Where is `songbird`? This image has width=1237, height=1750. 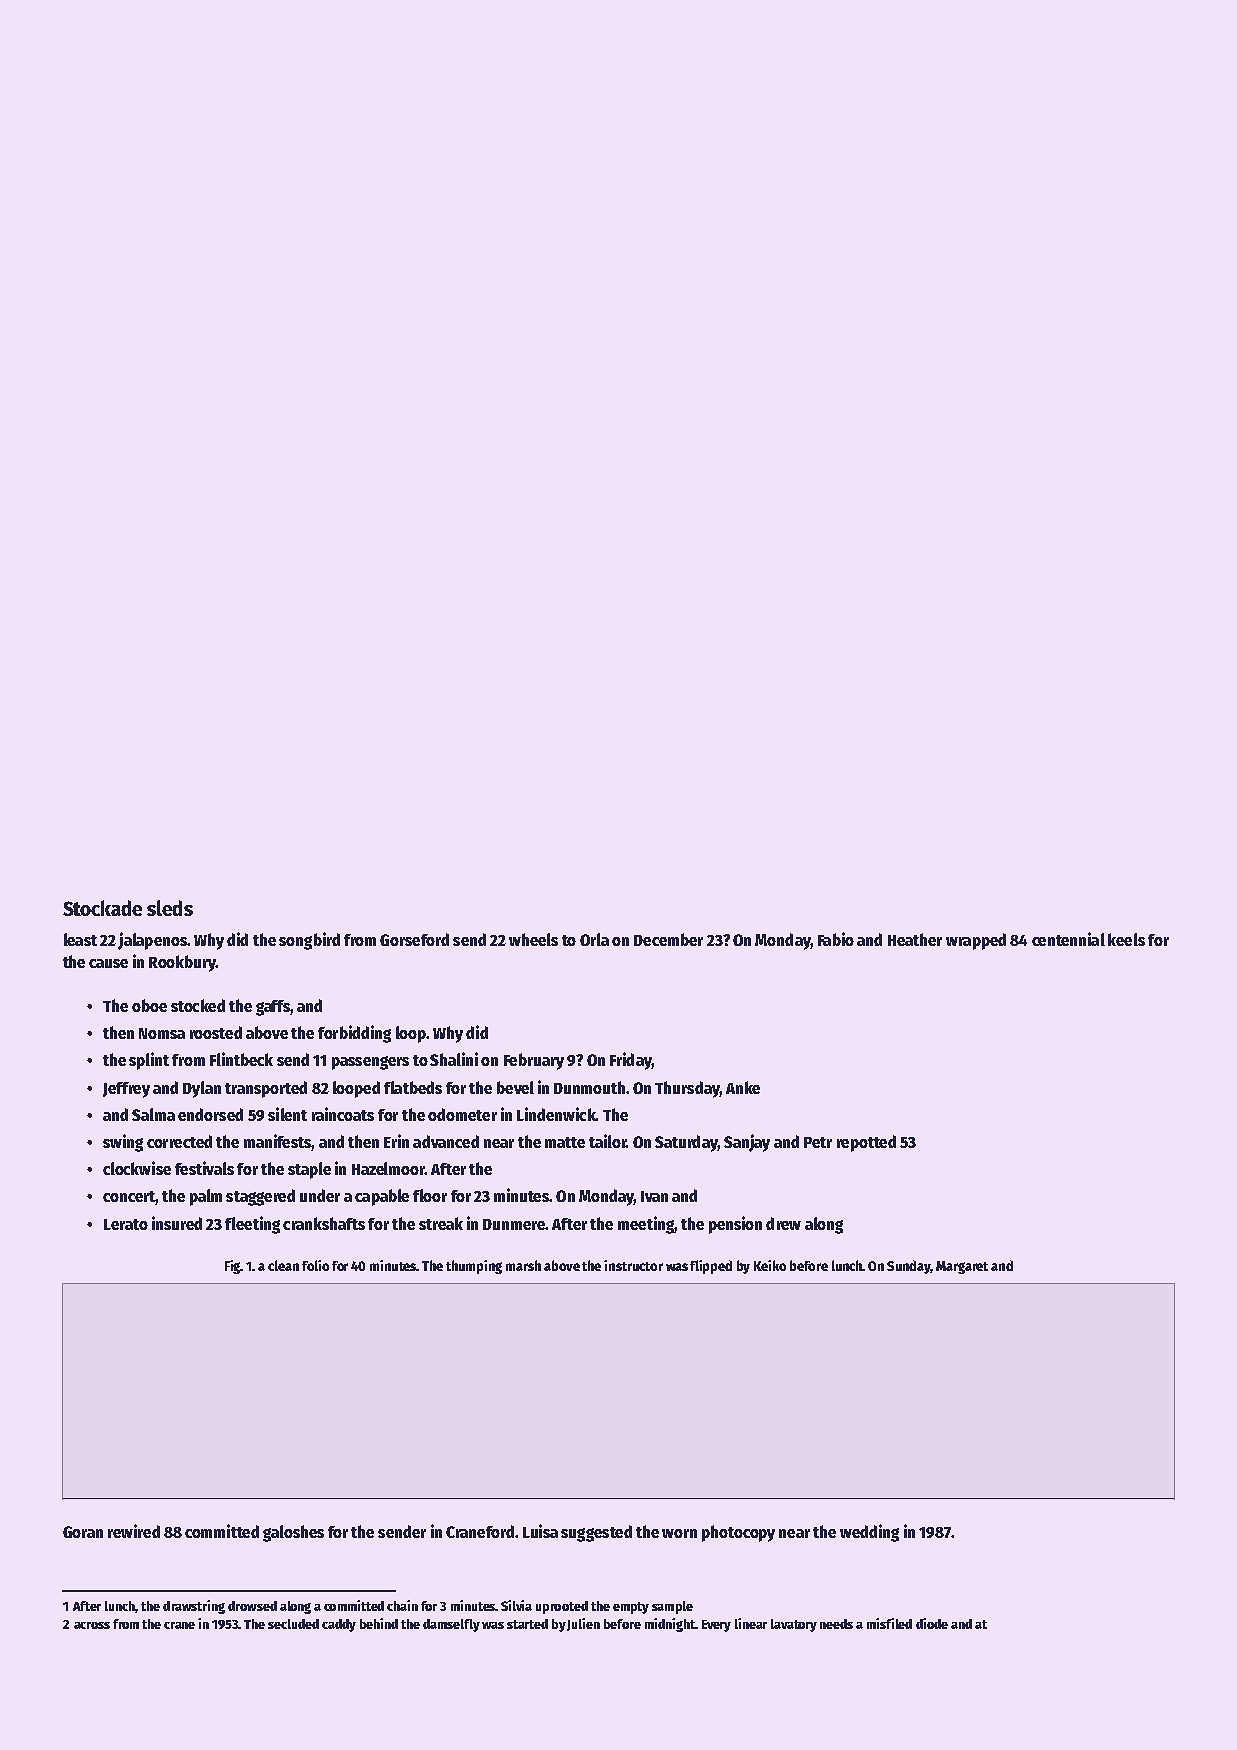 songbird is located at coordinates (309, 941).
